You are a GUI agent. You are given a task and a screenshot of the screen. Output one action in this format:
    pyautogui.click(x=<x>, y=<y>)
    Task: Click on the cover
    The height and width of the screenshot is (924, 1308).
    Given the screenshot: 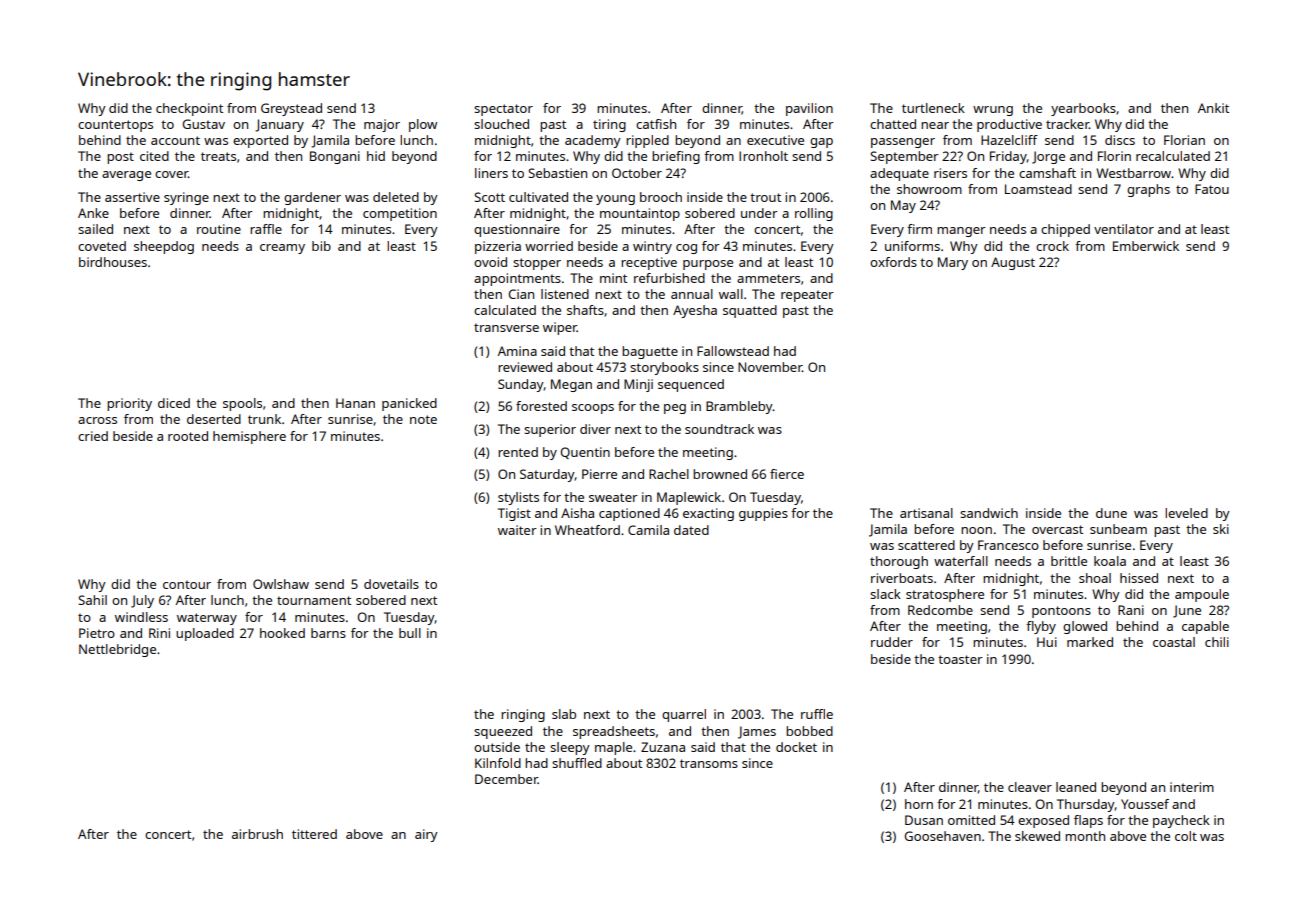 What is the action you would take?
    pyautogui.click(x=171, y=174)
